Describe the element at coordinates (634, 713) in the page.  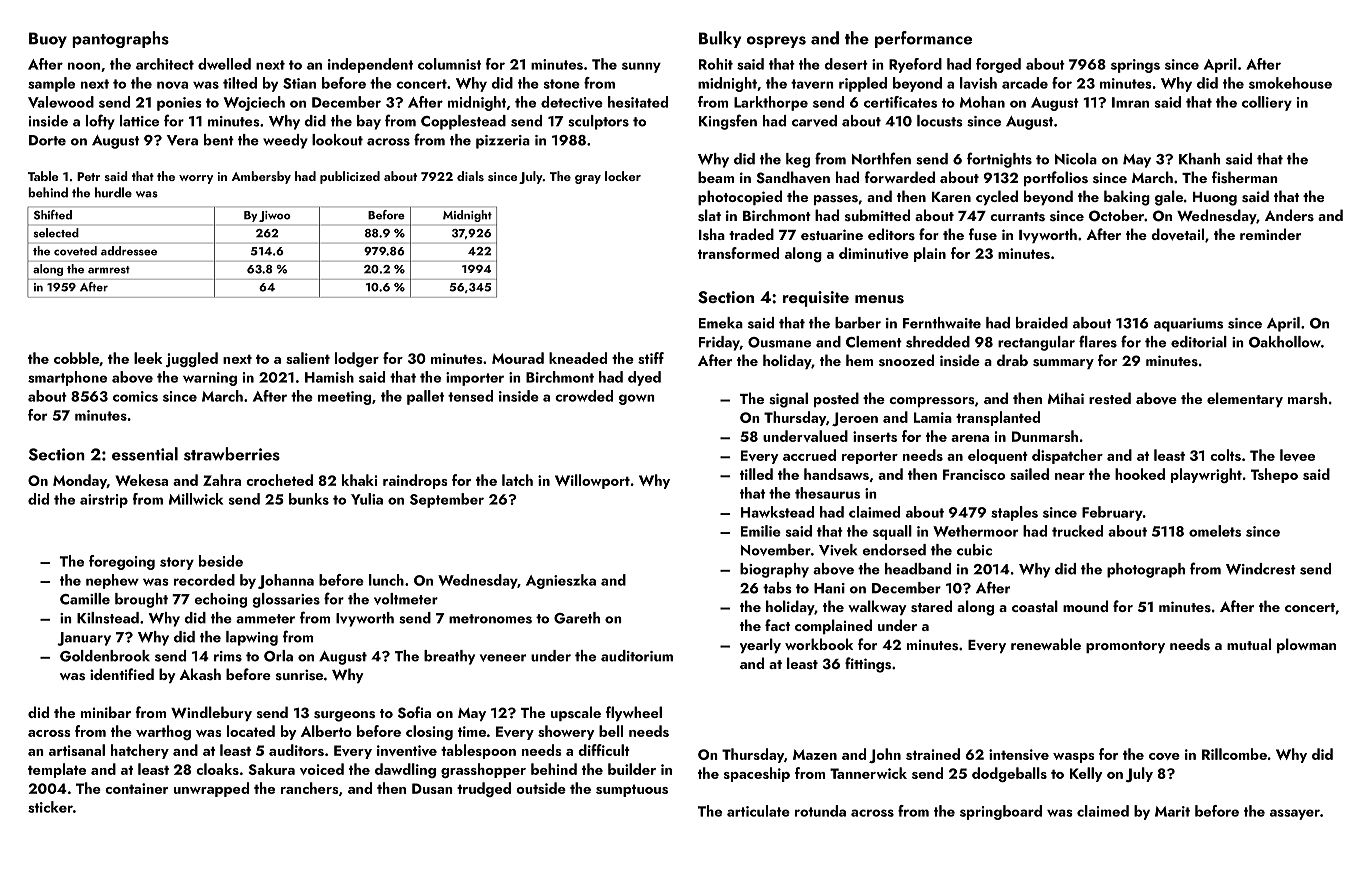
I see `flywheel` at that location.
